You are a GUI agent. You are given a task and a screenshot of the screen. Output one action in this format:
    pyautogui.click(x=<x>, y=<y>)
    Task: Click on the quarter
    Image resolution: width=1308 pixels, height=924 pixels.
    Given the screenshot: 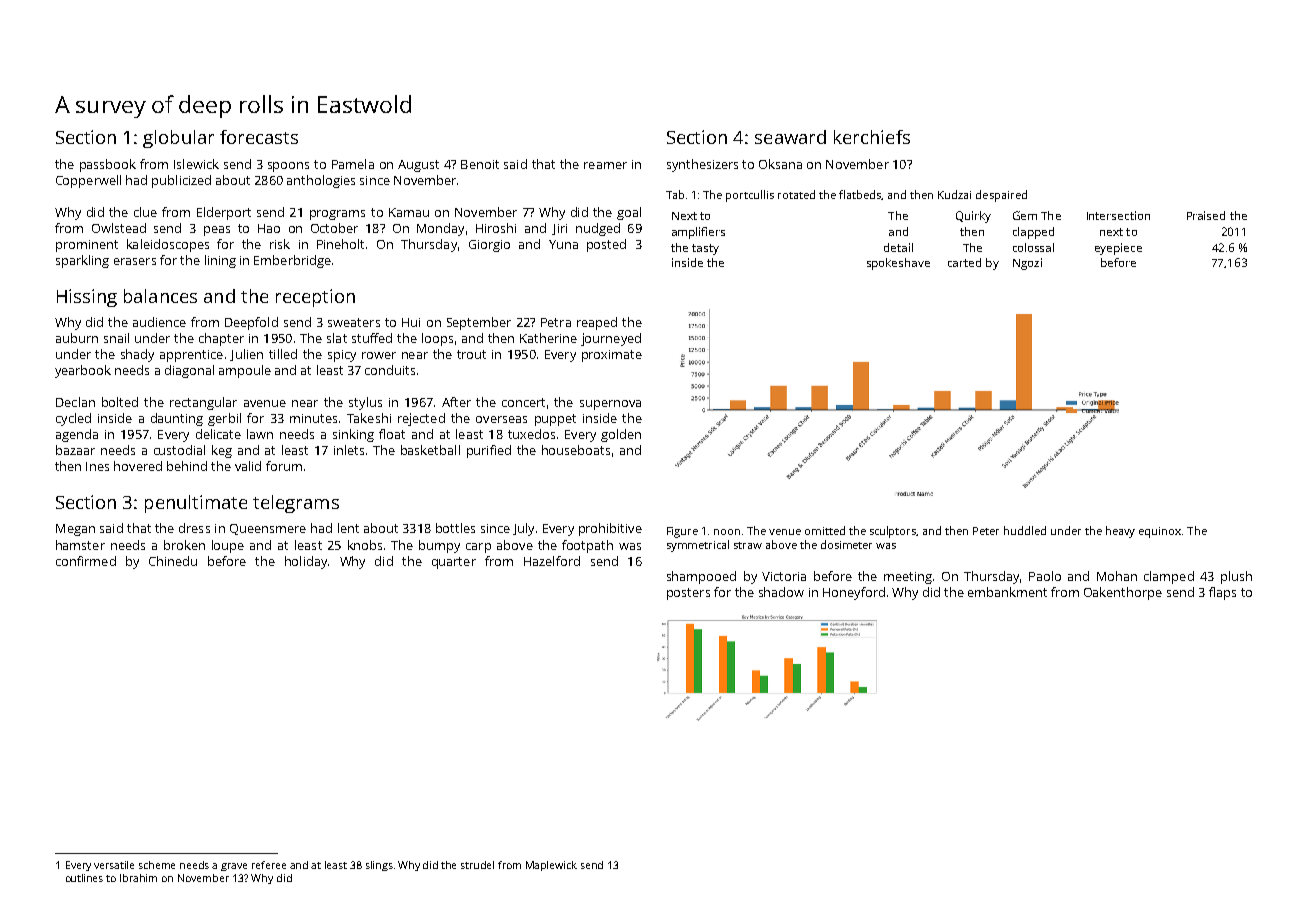 What is the action you would take?
    pyautogui.click(x=454, y=563)
